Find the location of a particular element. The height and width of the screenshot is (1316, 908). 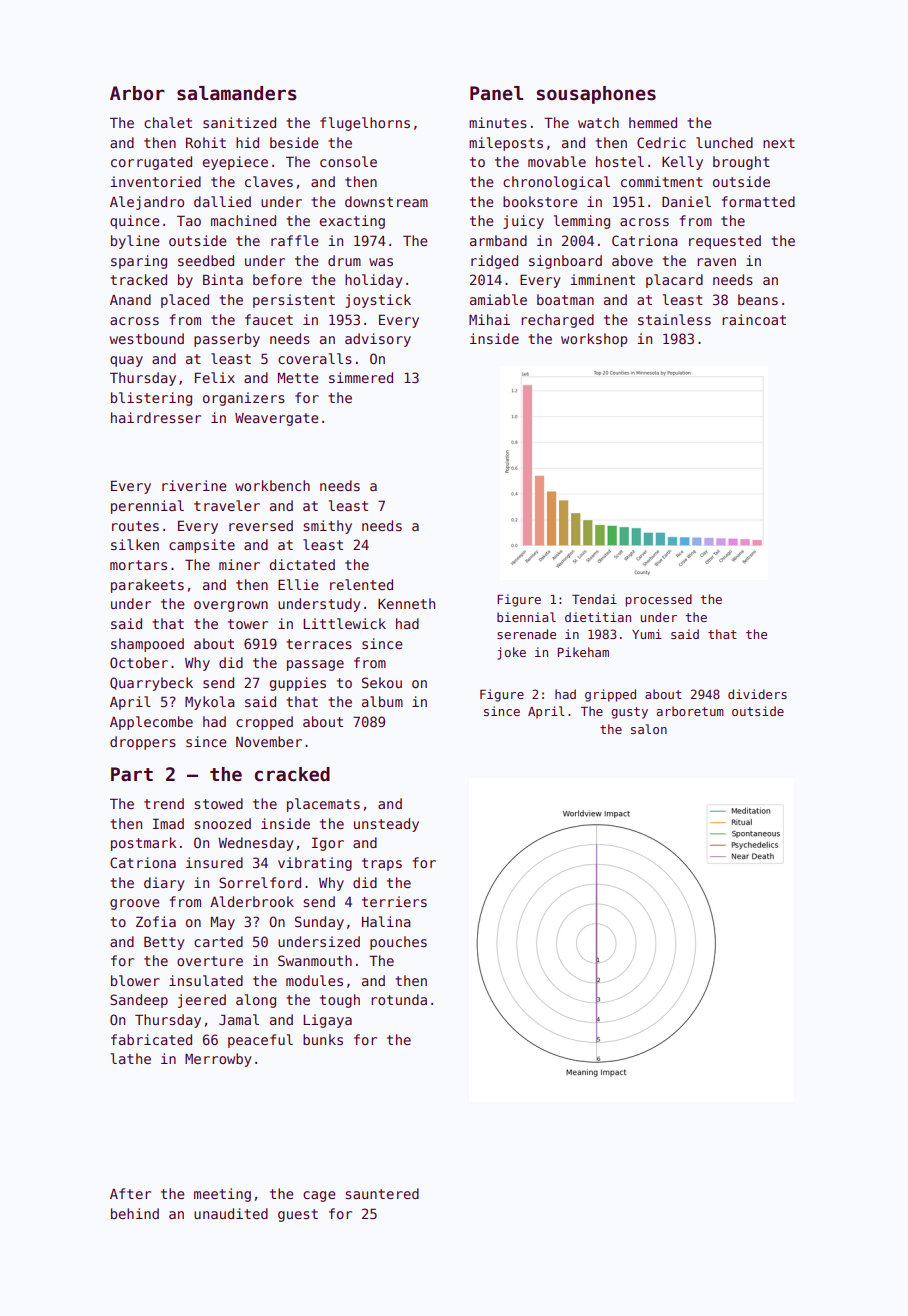

perennial is located at coordinates (147, 507).
